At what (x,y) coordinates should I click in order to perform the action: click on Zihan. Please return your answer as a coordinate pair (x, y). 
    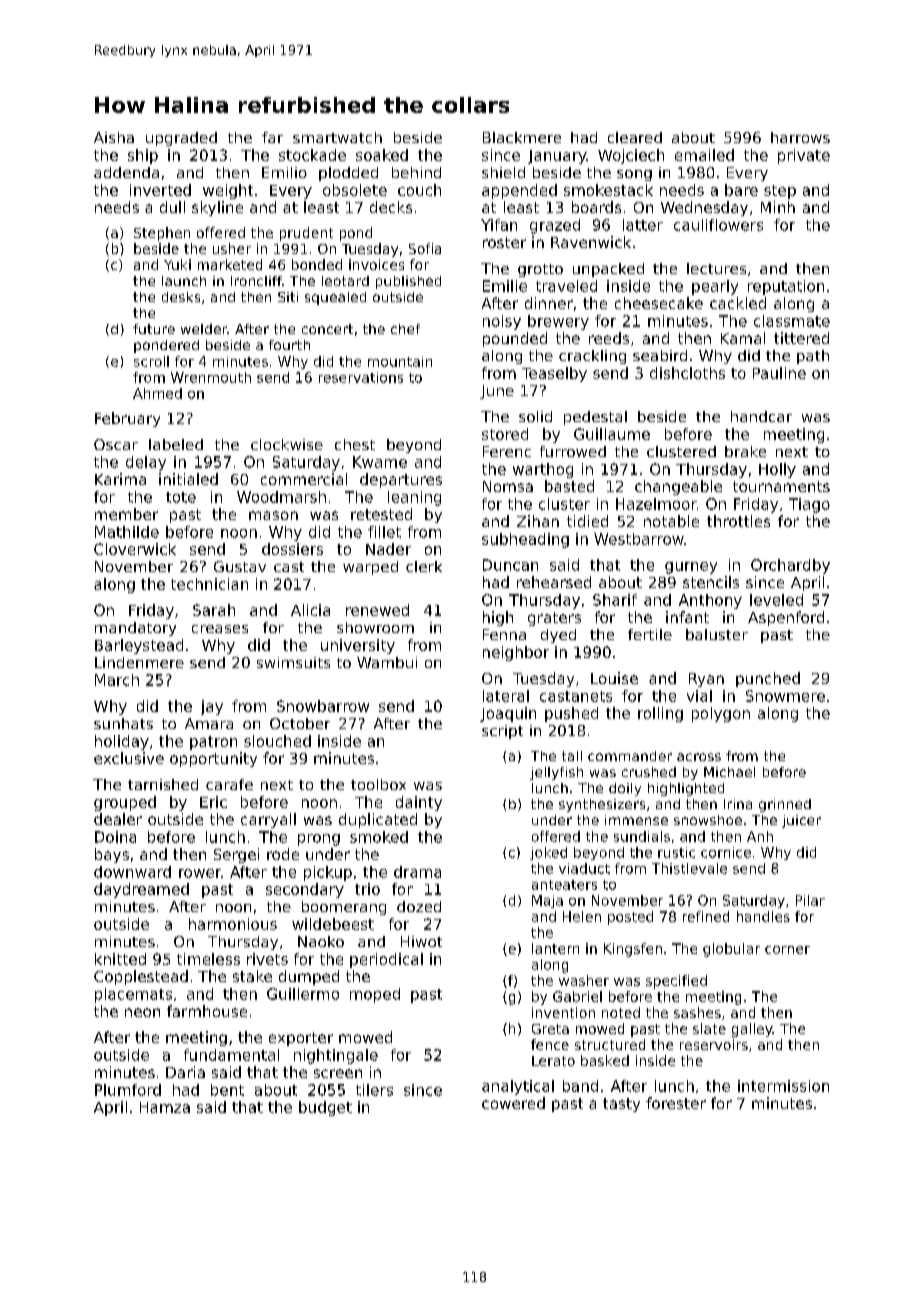
    Looking at the image, I should click on (538, 521).
